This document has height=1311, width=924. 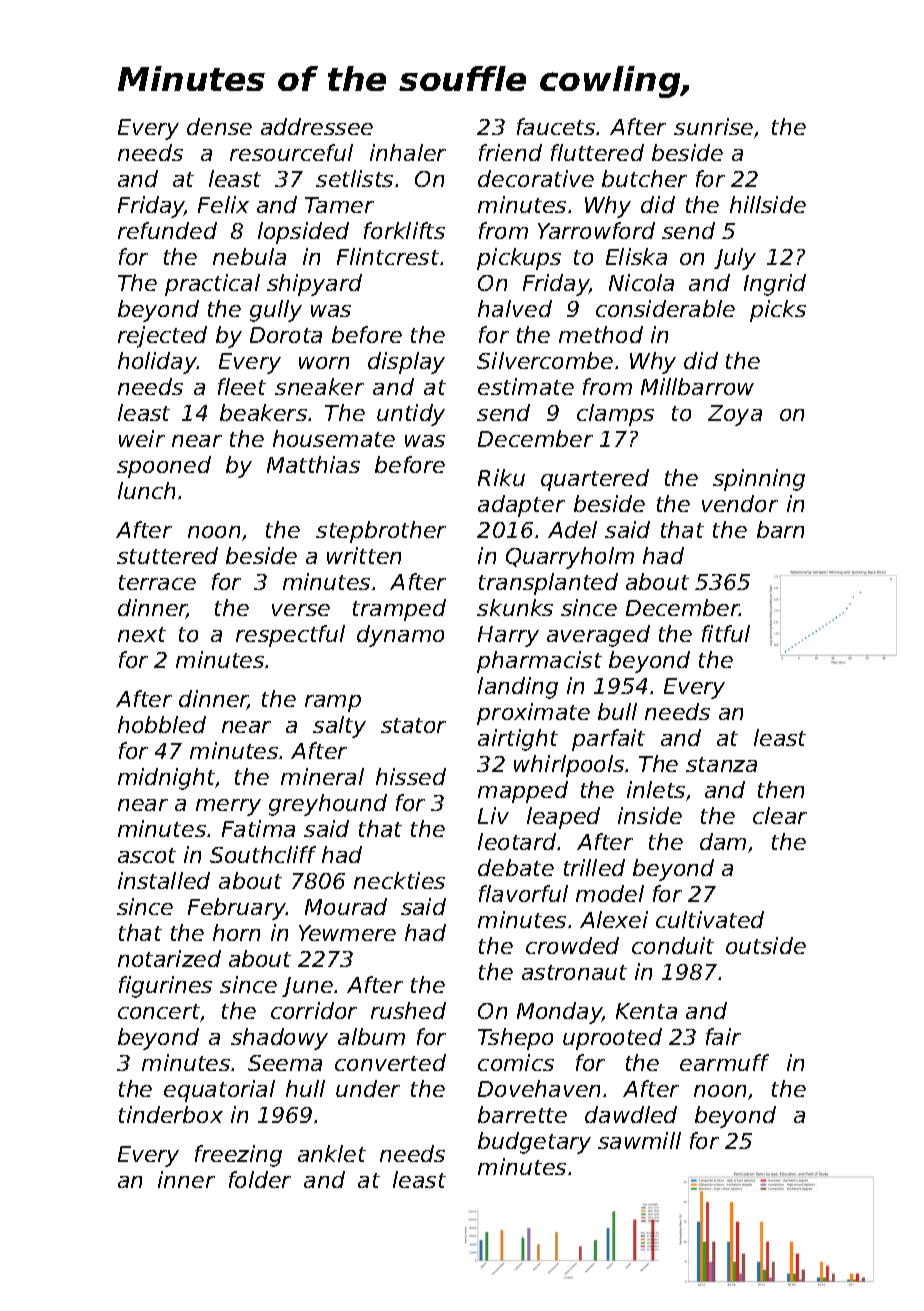 What do you see at coordinates (219, 126) in the document?
I see `dense` at bounding box center [219, 126].
